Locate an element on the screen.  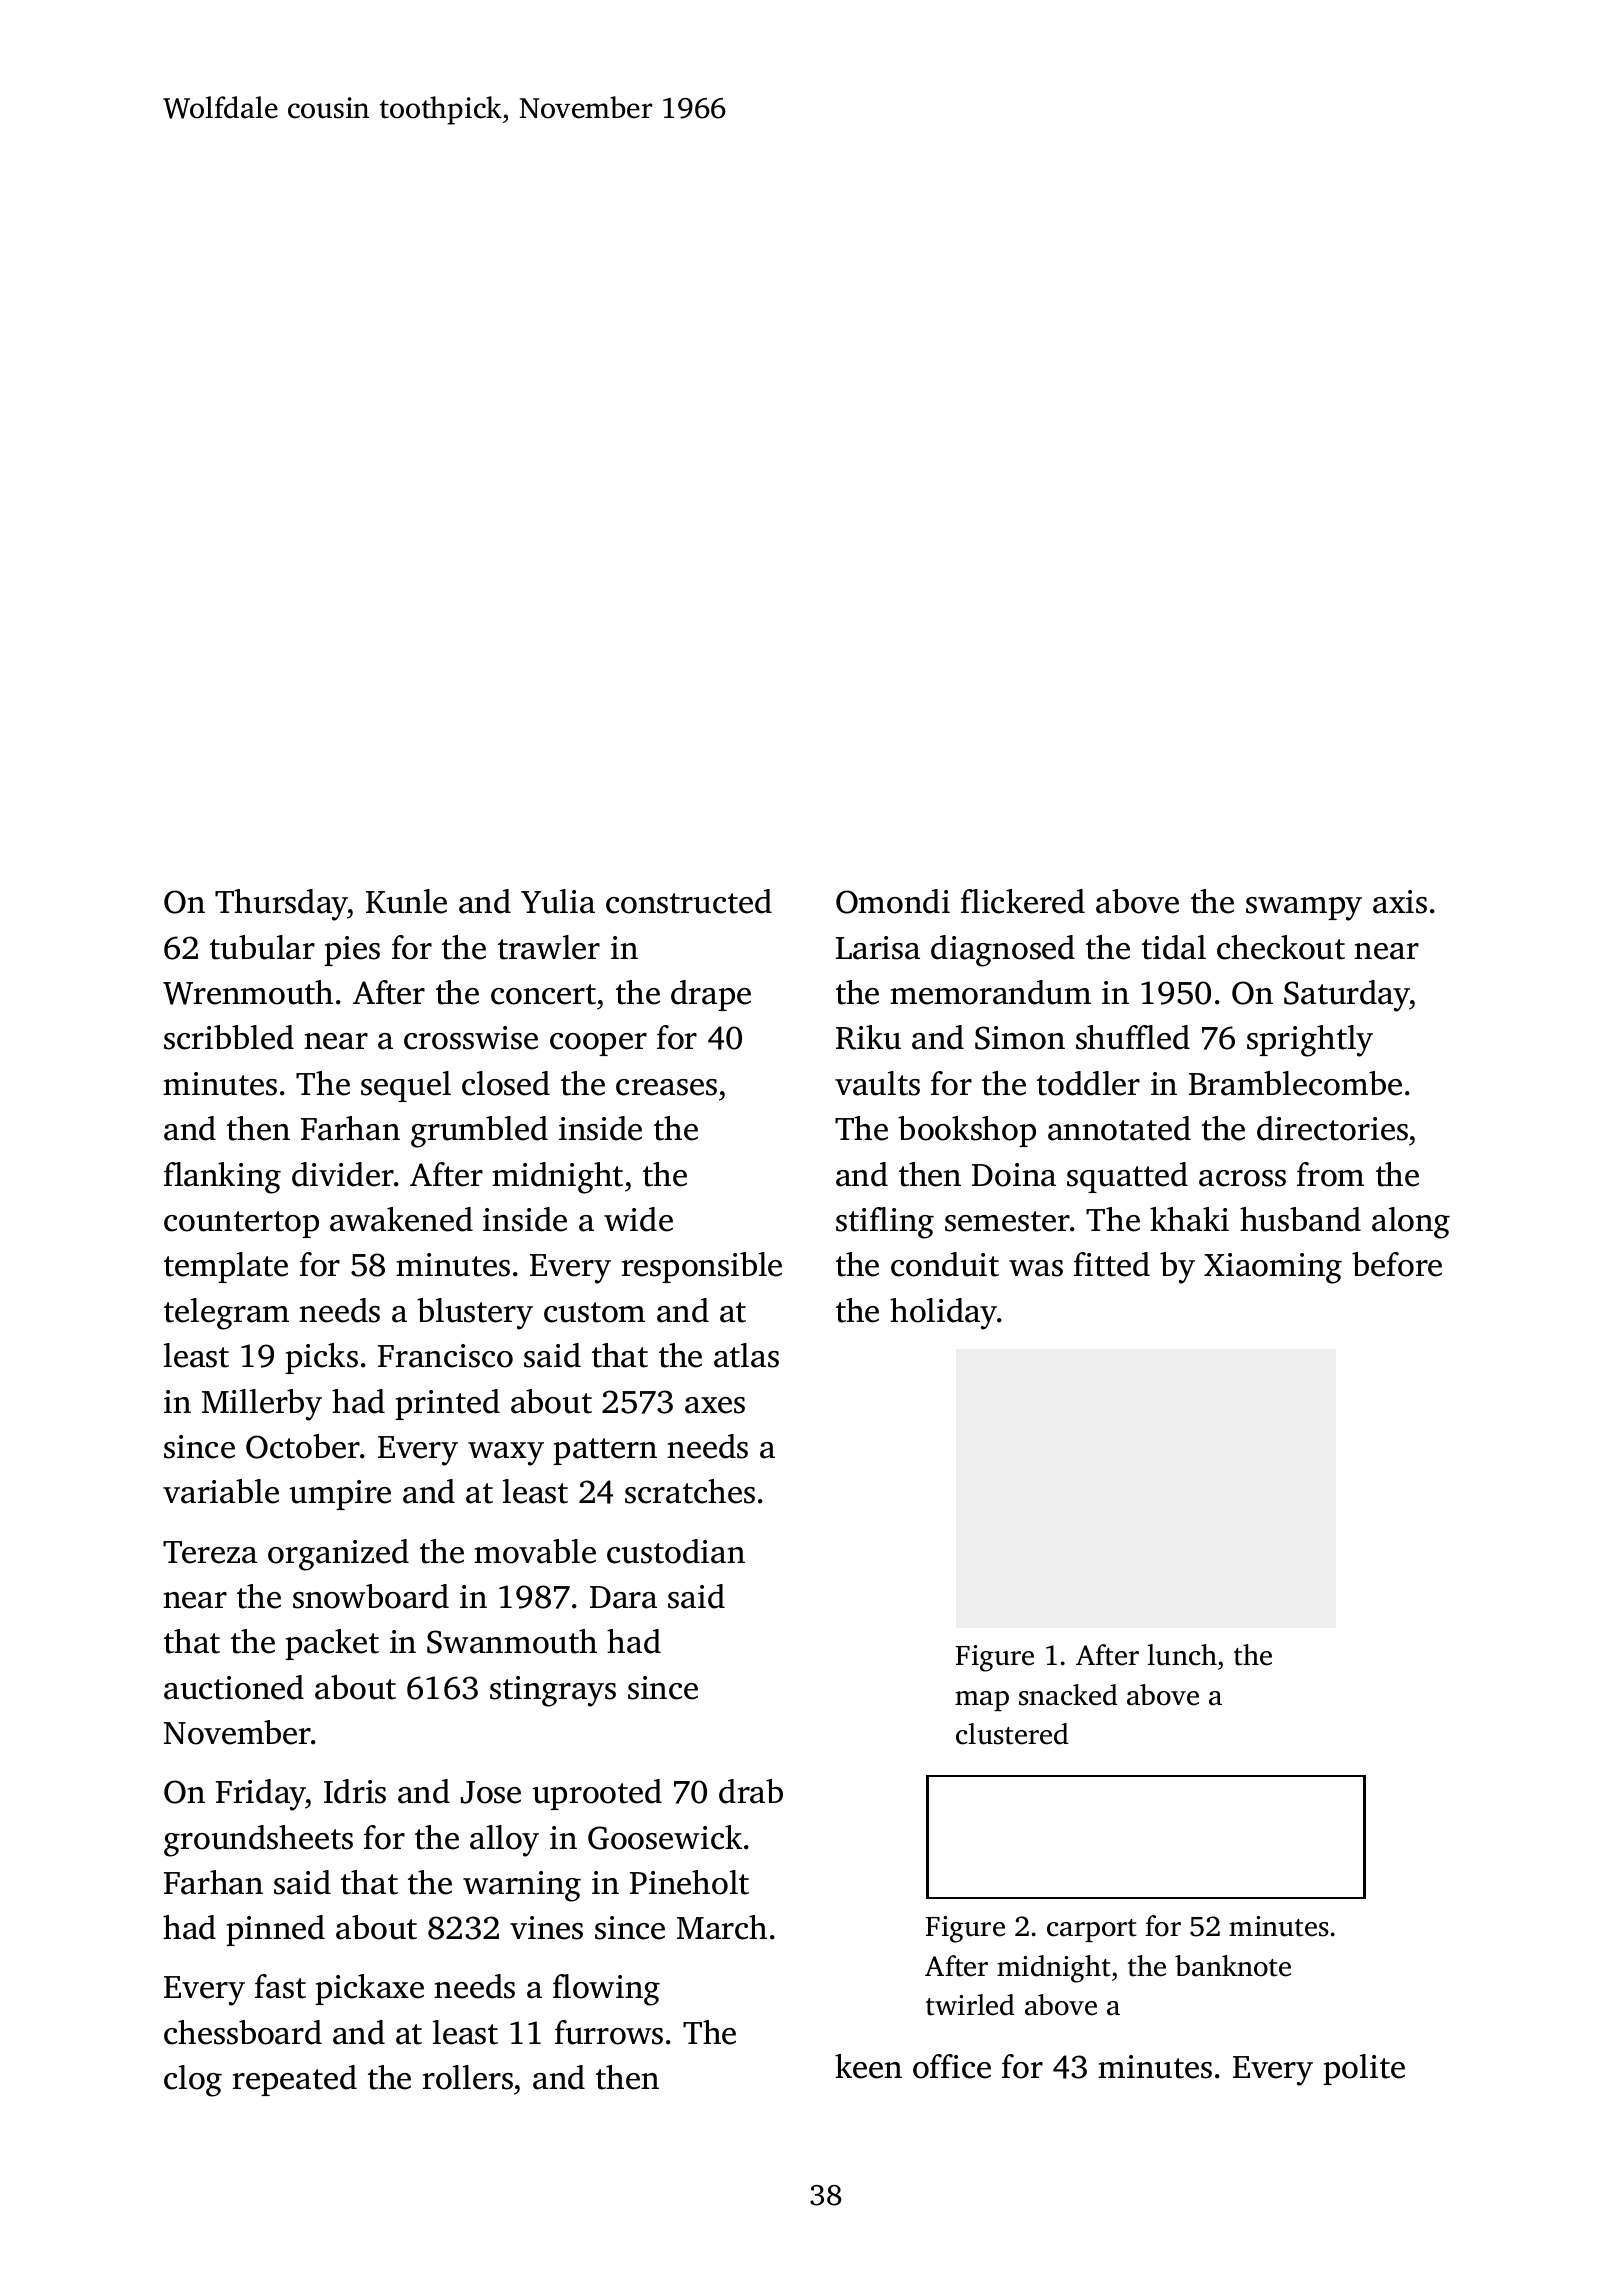
carport is located at coordinates (1092, 1930).
